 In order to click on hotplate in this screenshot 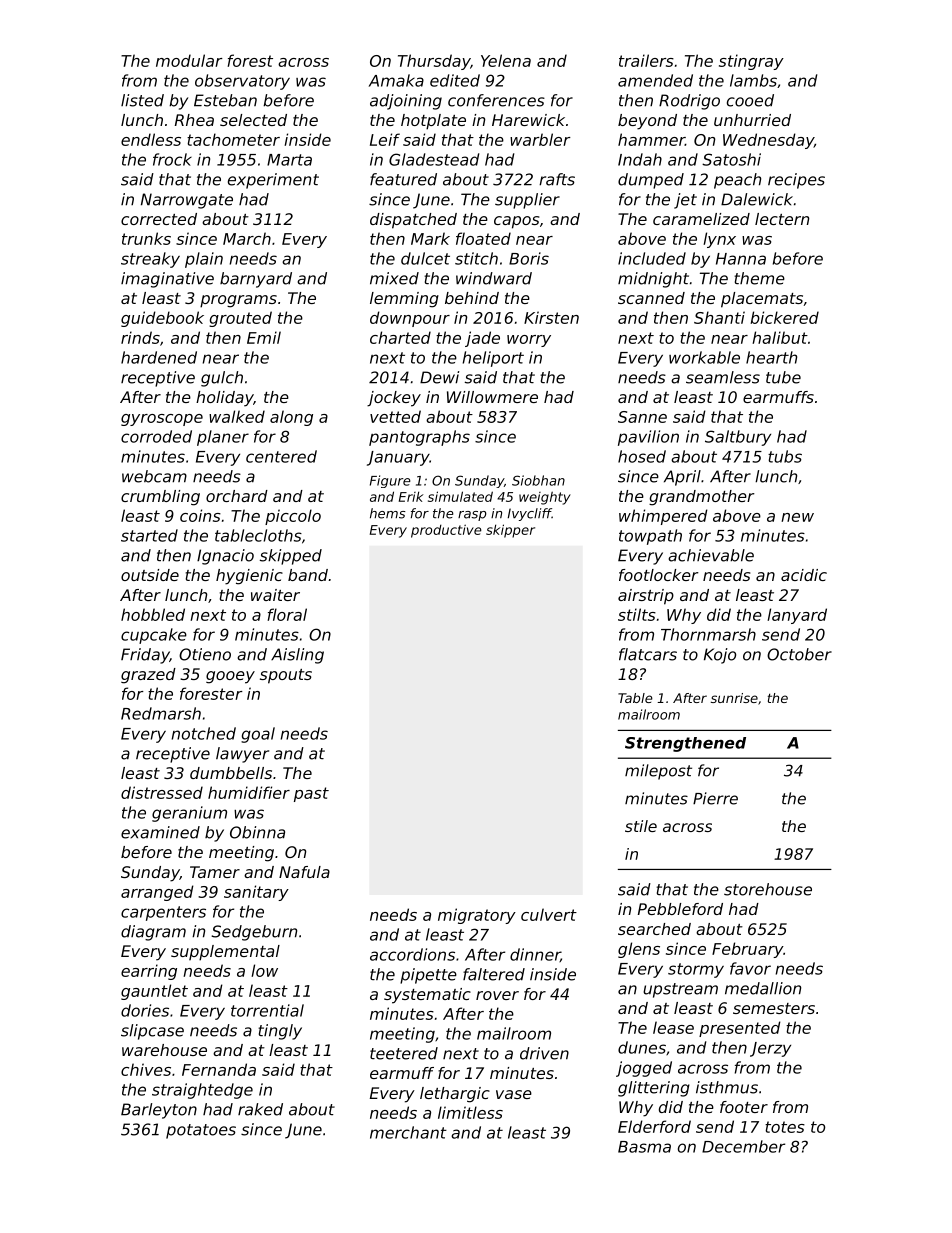, I will do `click(433, 122)`.
